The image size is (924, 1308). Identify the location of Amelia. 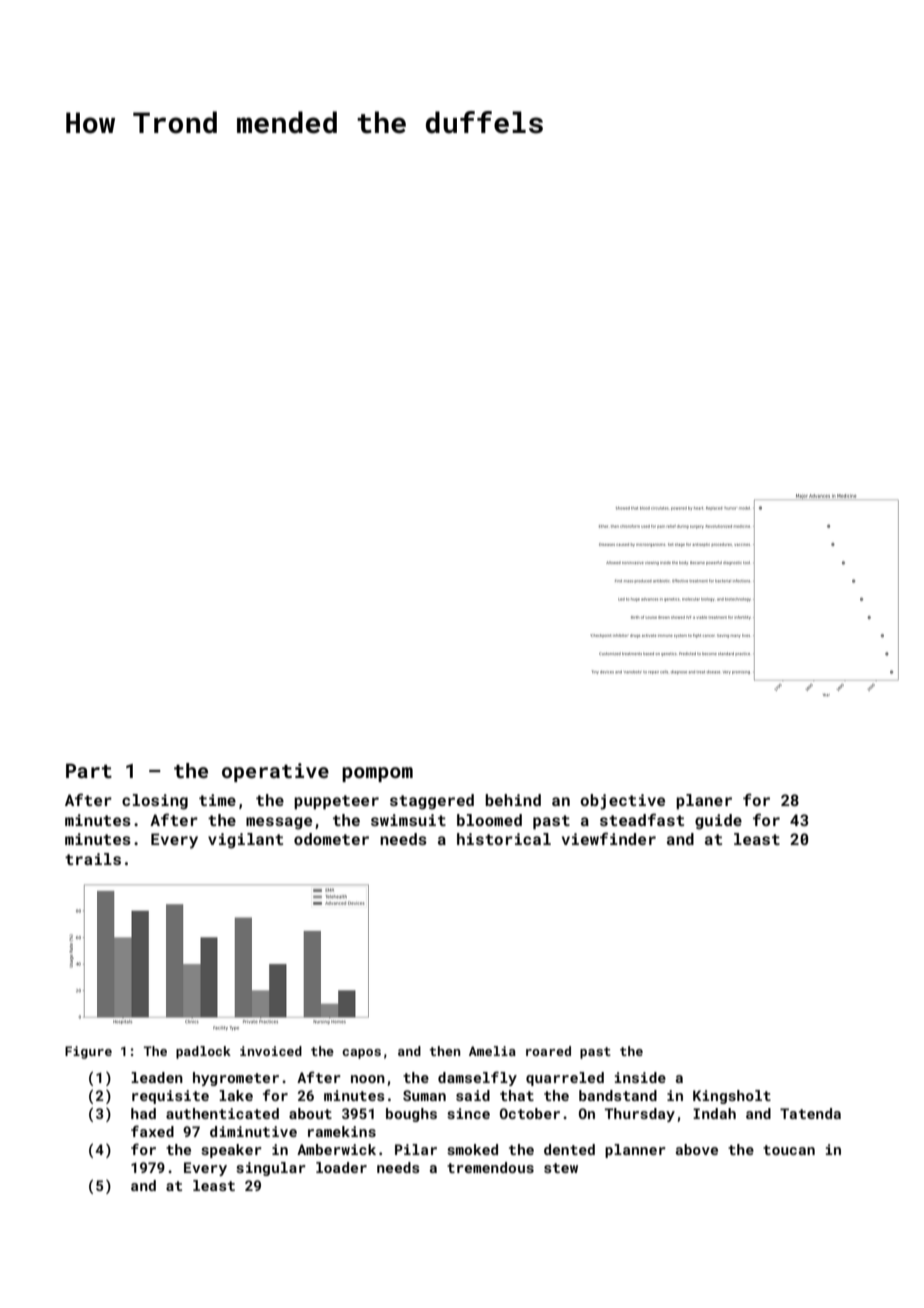
(492, 1051).
